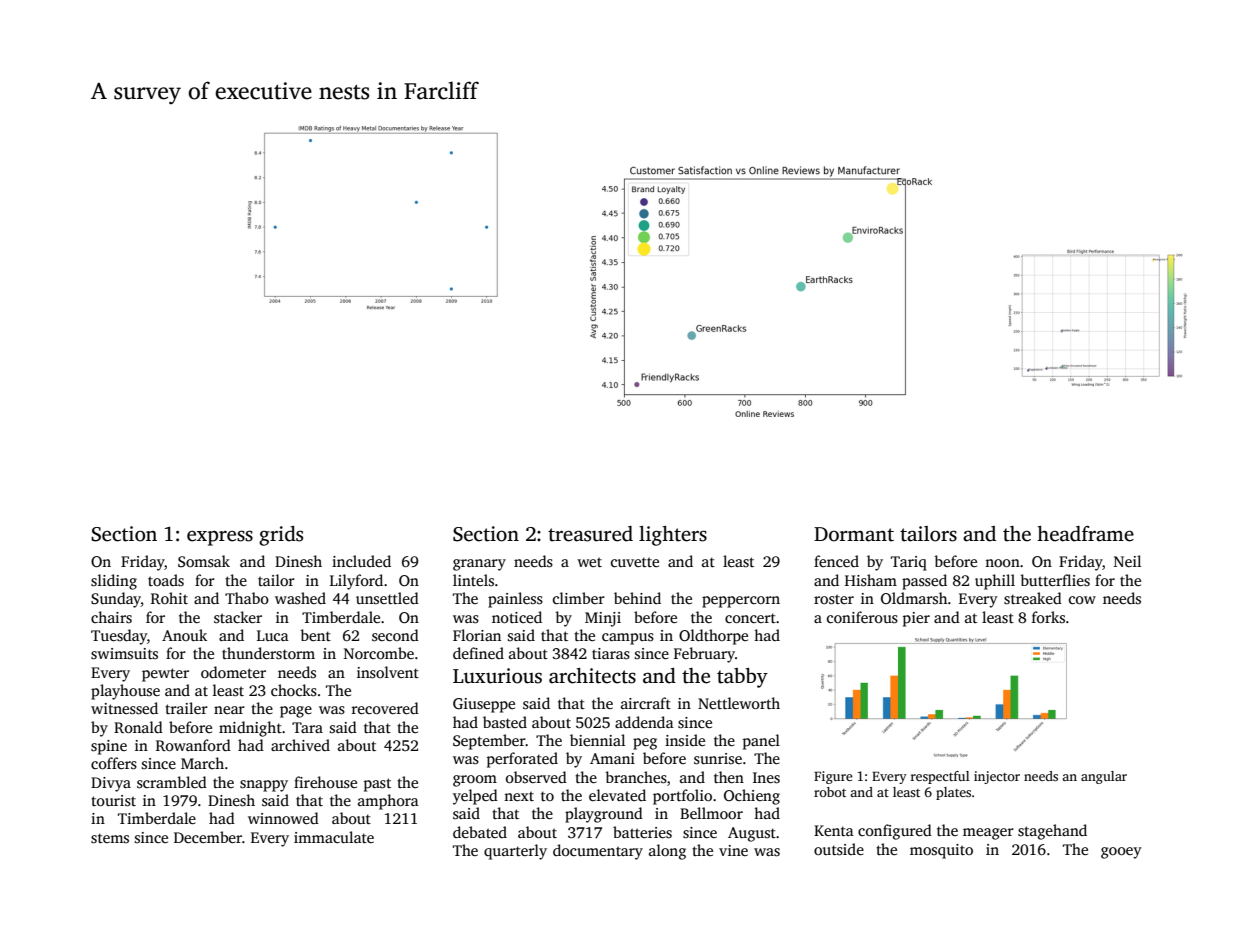 This screenshot has height=952, width=1233. I want to click on peg, so click(645, 744).
